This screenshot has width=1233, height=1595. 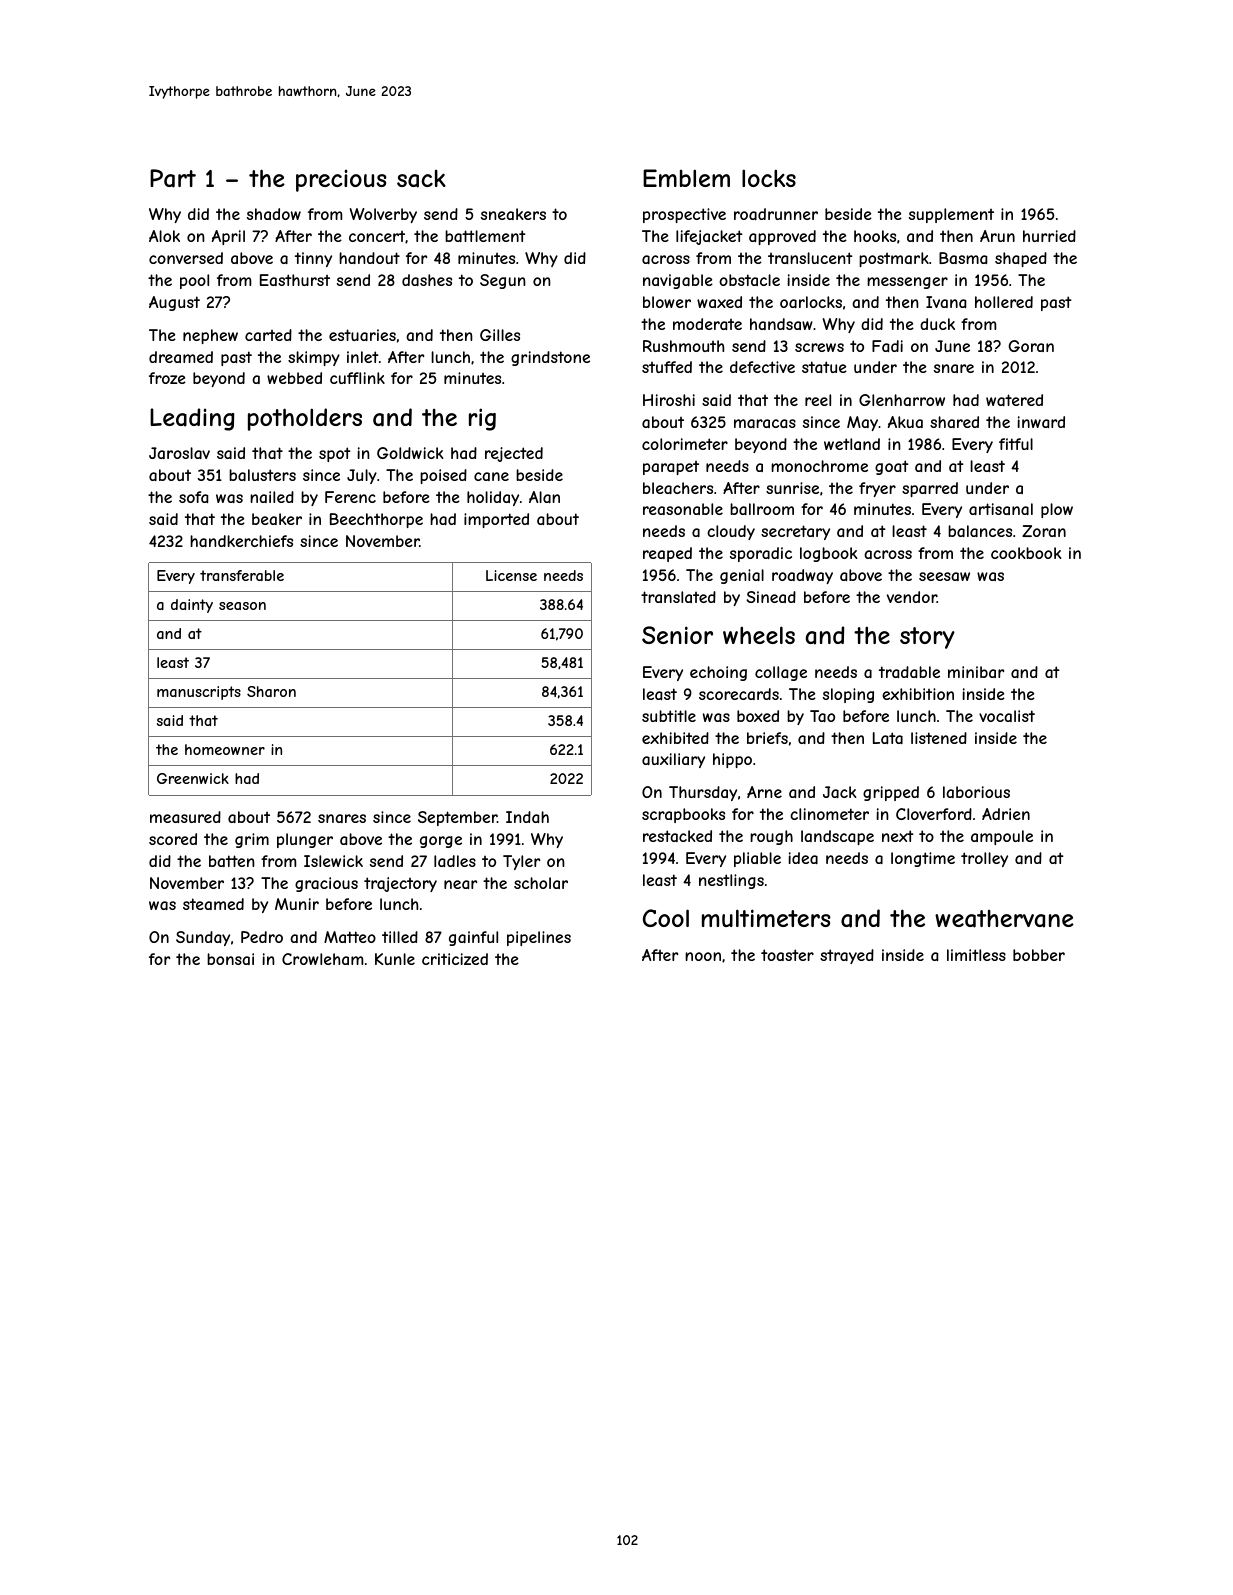 What do you see at coordinates (759, 635) in the screenshot?
I see `wheels` at bounding box center [759, 635].
